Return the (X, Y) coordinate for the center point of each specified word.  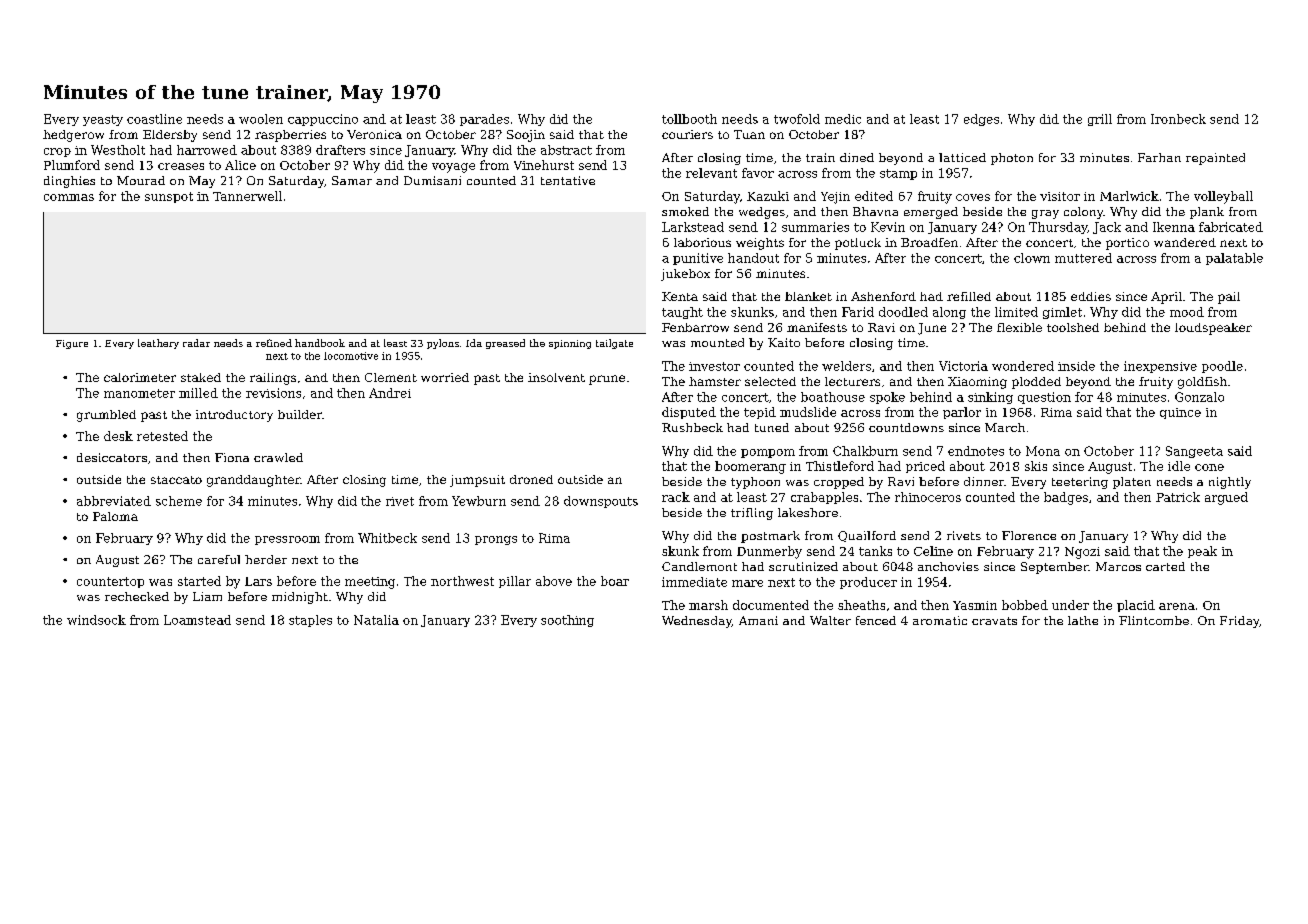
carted (1165, 566)
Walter (830, 620)
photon (1012, 159)
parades (484, 120)
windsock (96, 620)
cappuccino (323, 120)
